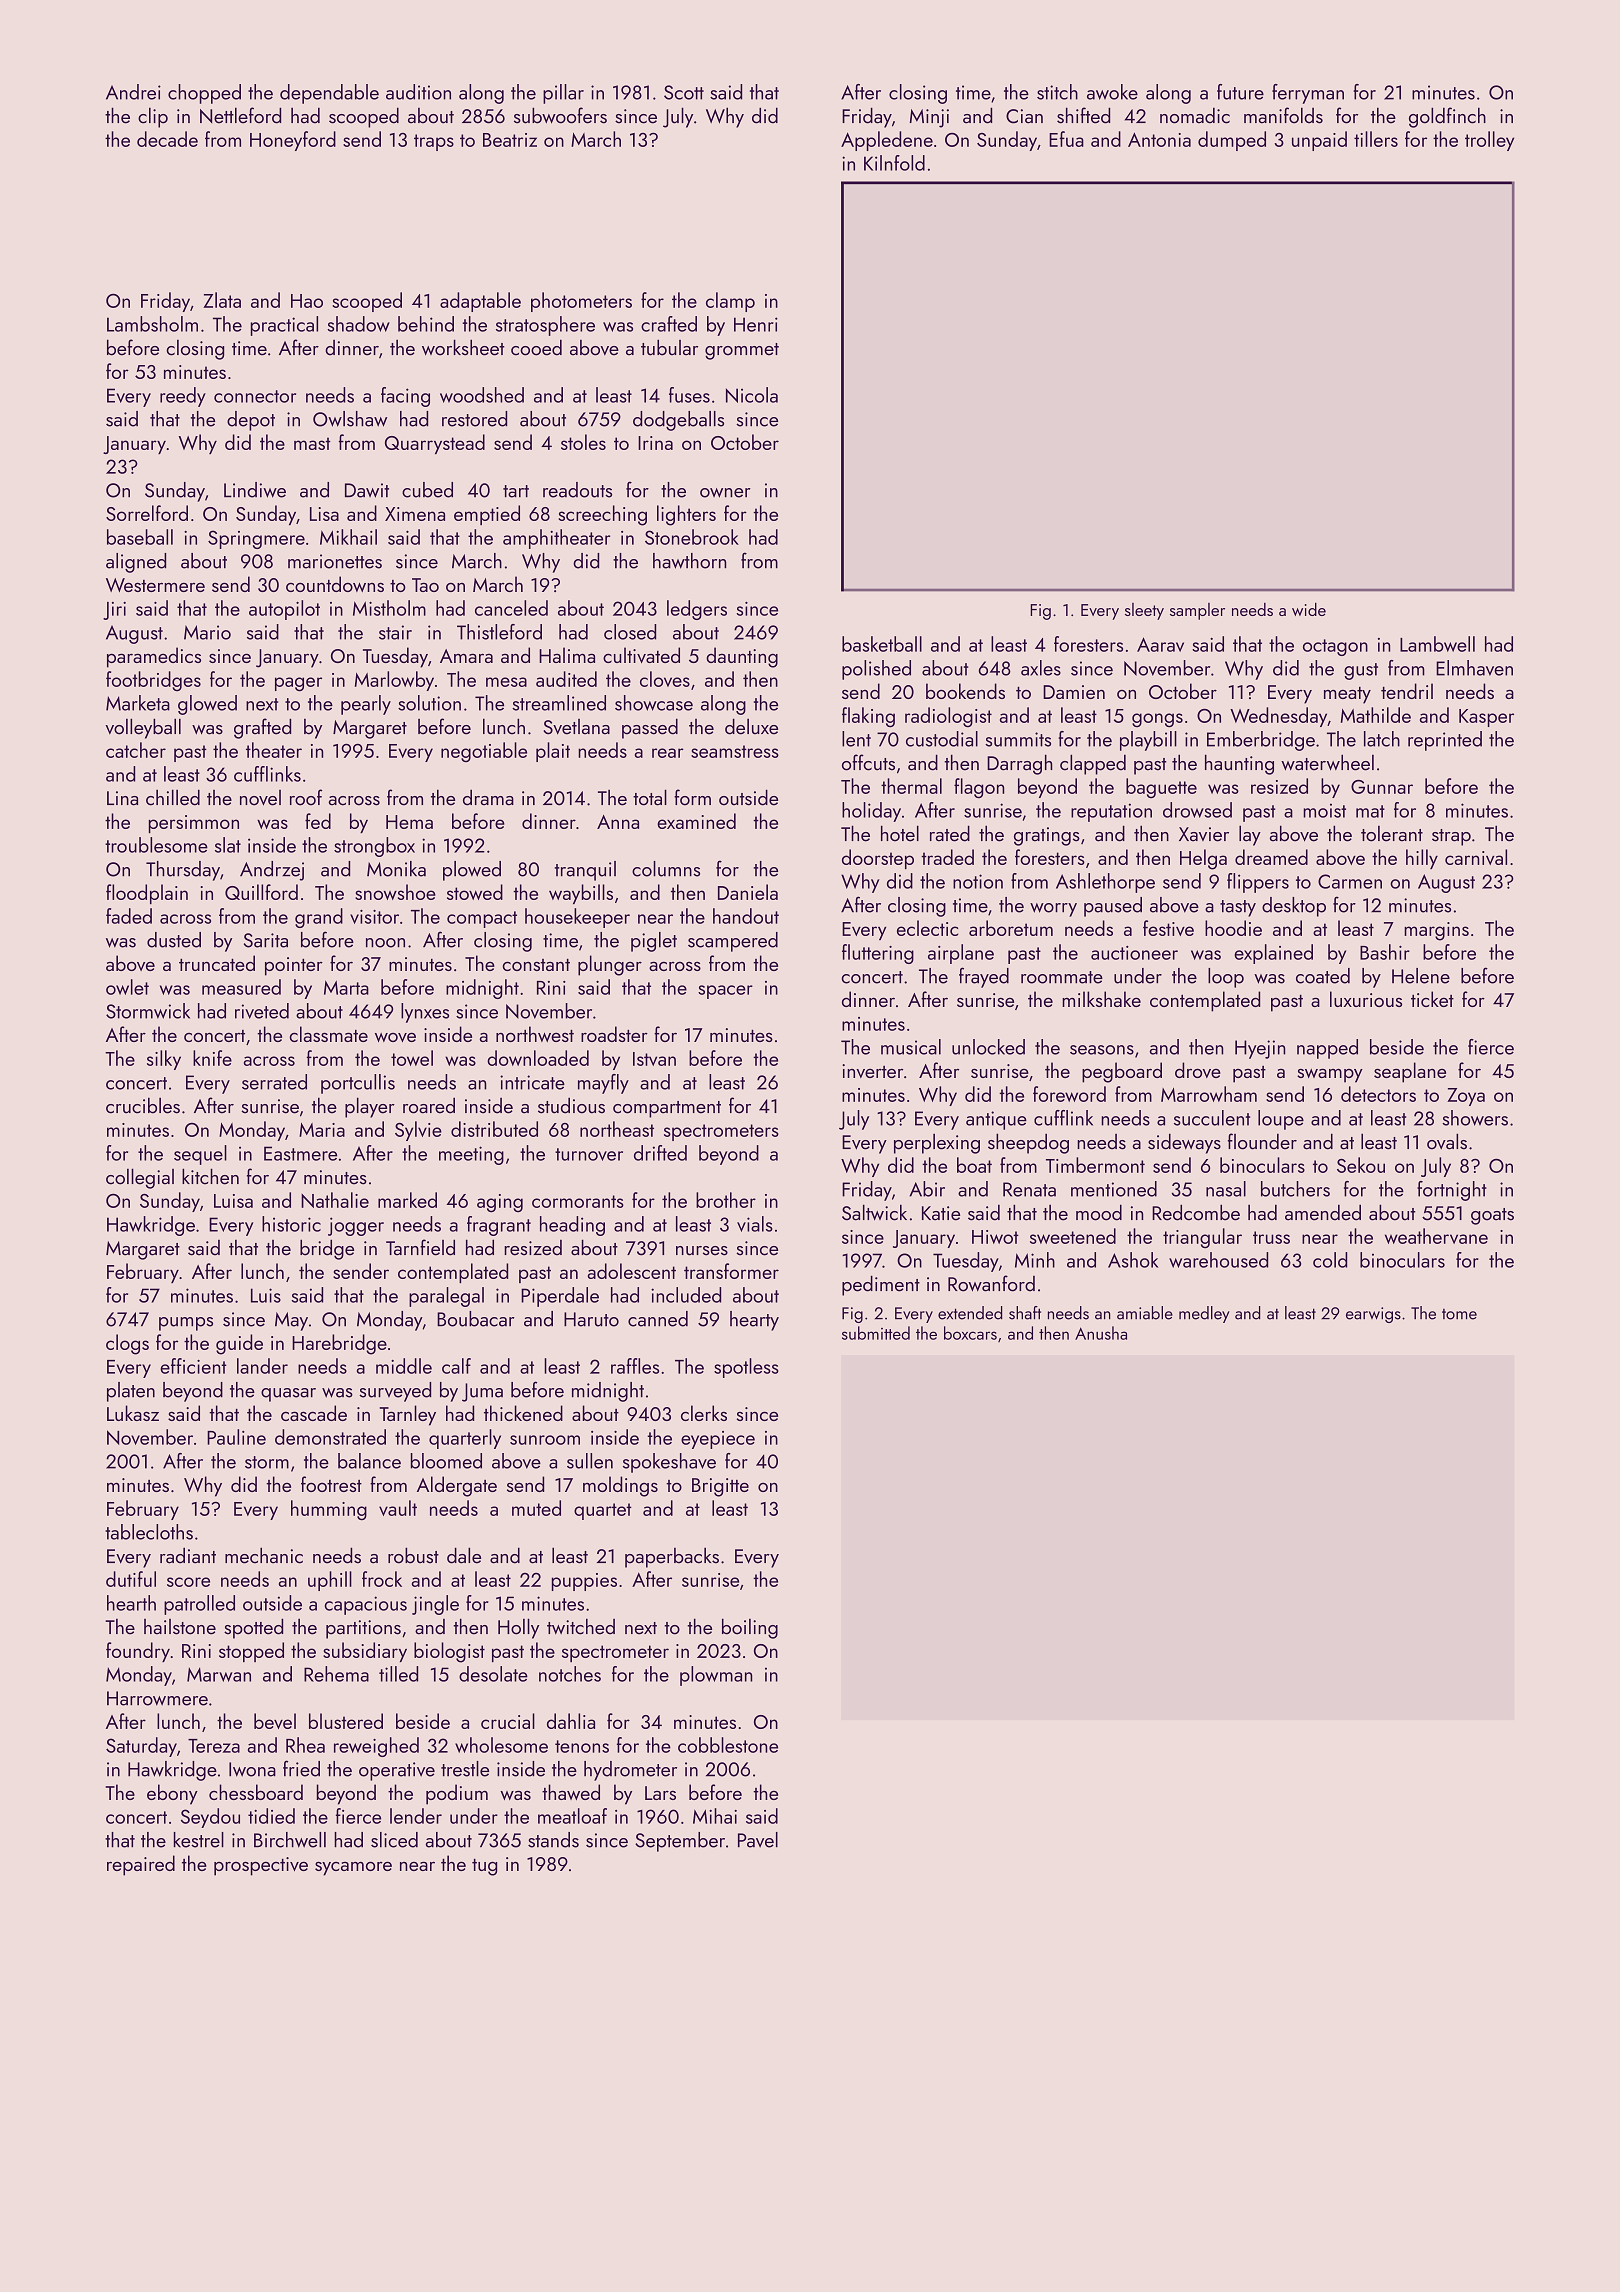  I want to click on tubular, so click(669, 347).
